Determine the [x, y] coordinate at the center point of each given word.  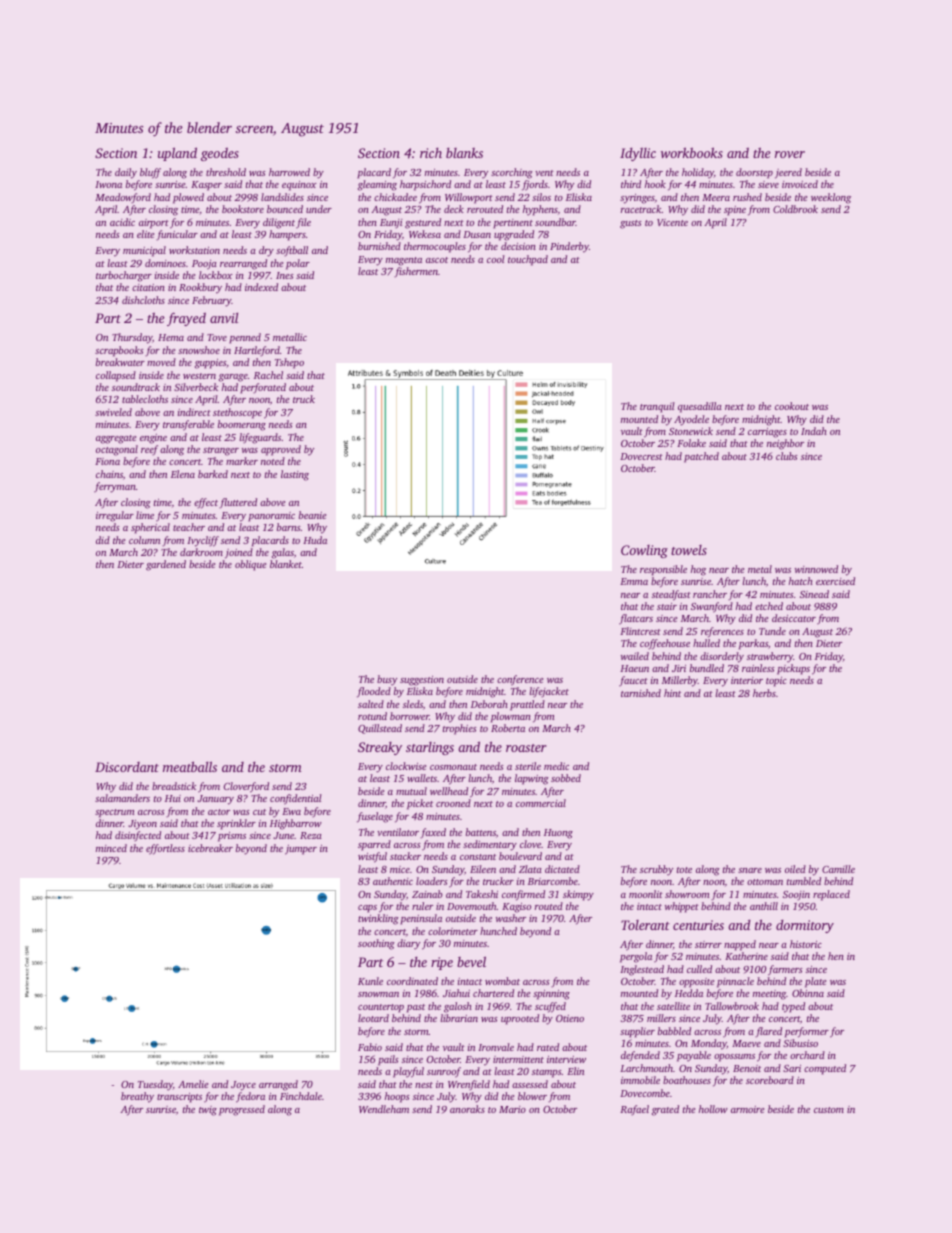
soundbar [555, 222]
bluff [150, 173]
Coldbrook [795, 209]
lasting [295, 475]
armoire [747, 1109]
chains [109, 474]
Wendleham [384, 1109]
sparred [374, 845]
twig [208, 1111]
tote [684, 870]
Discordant [127, 767]
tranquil [657, 407]
